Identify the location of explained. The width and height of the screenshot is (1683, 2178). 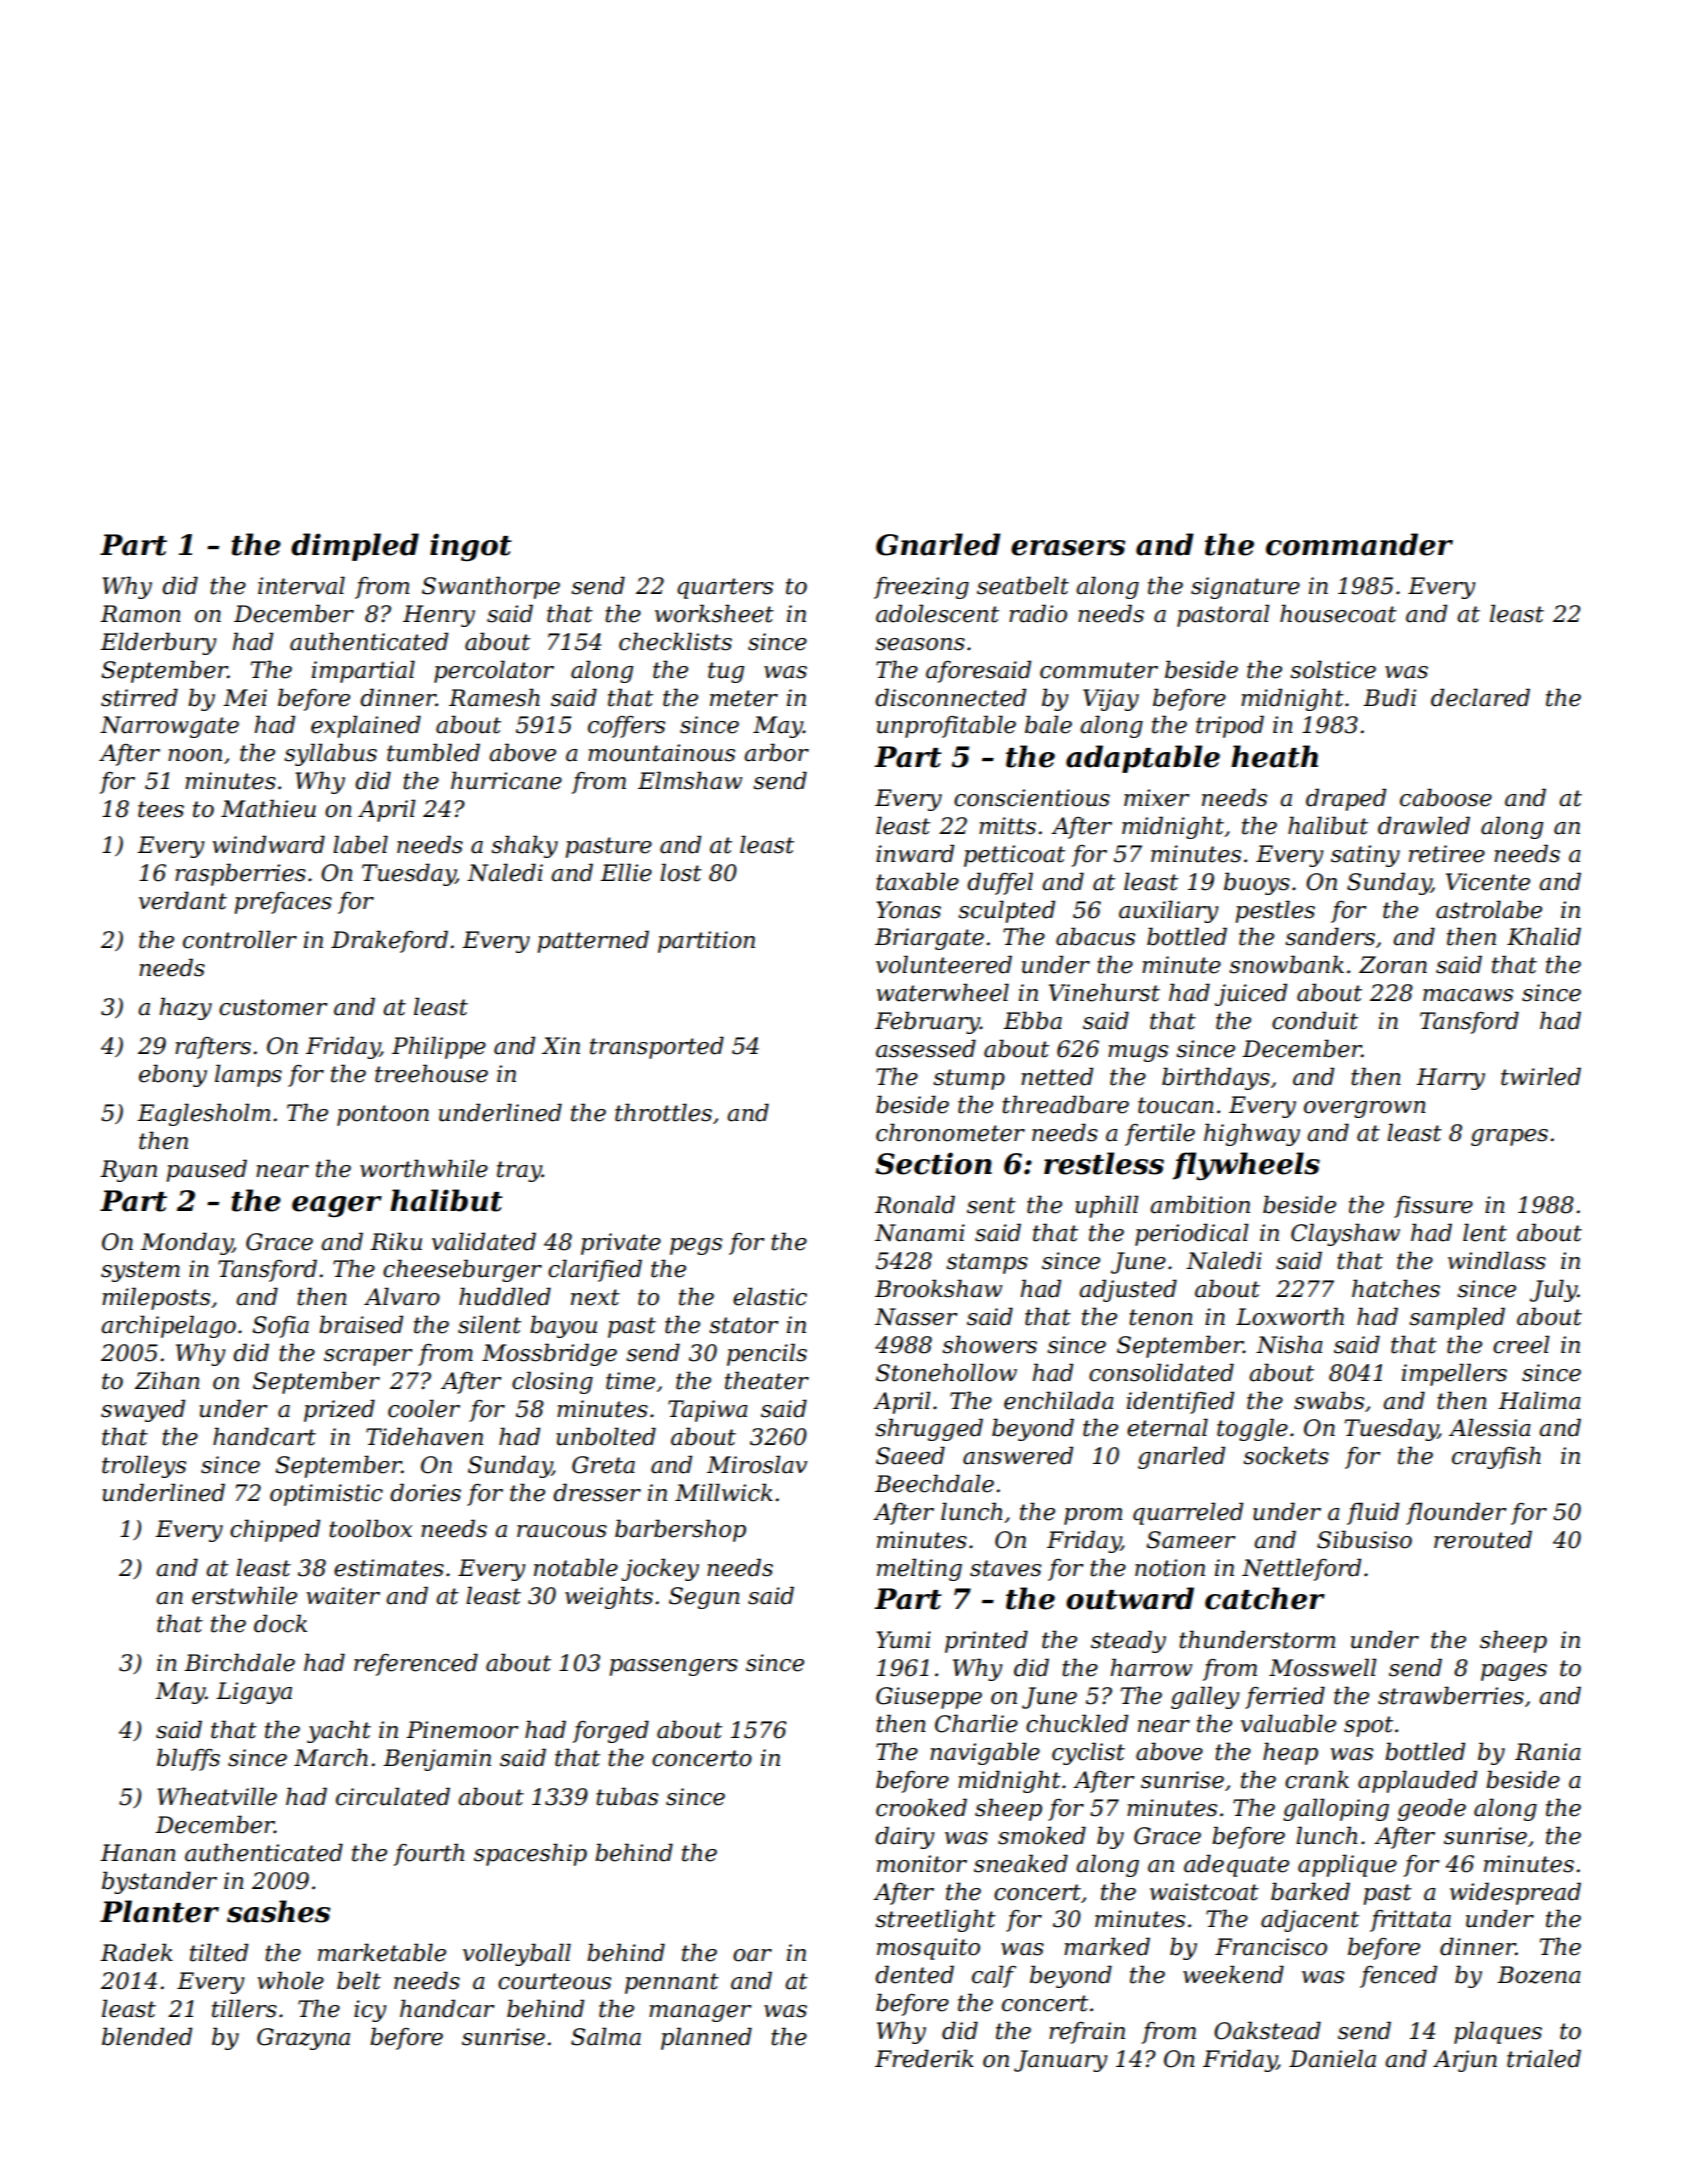
(366, 726).
